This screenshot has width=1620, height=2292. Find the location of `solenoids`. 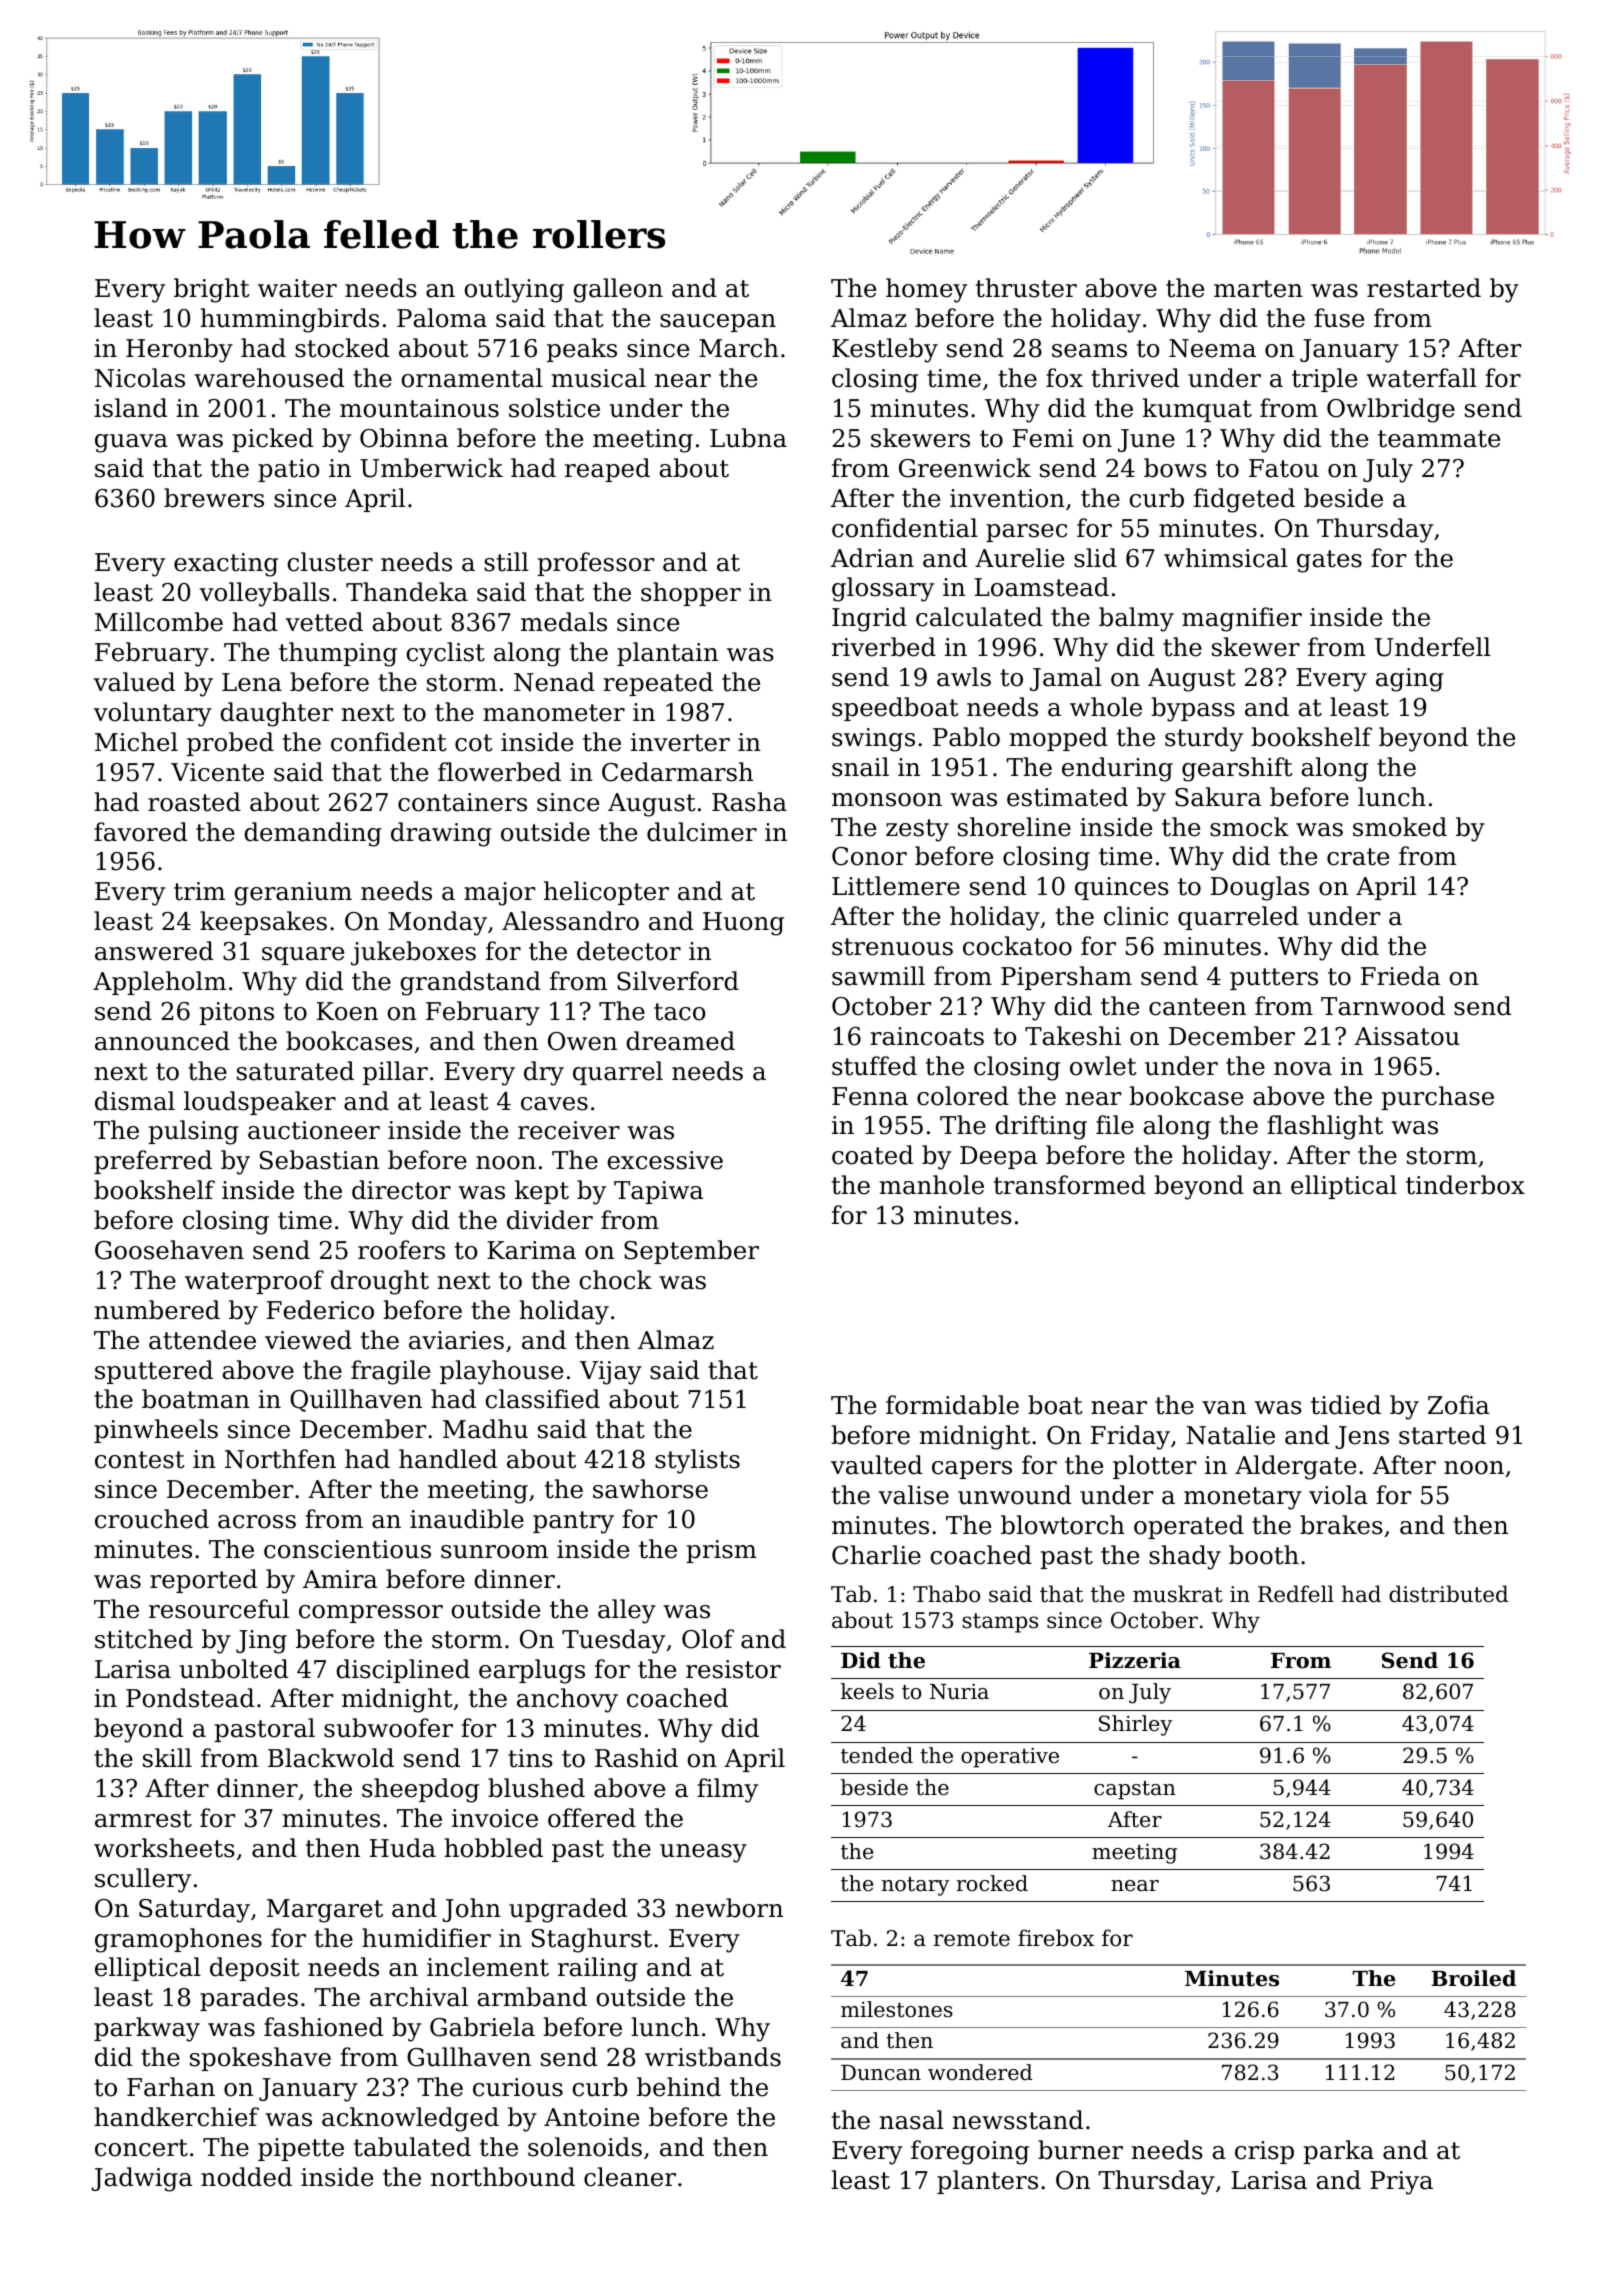

solenoids is located at coordinates (585, 2147).
